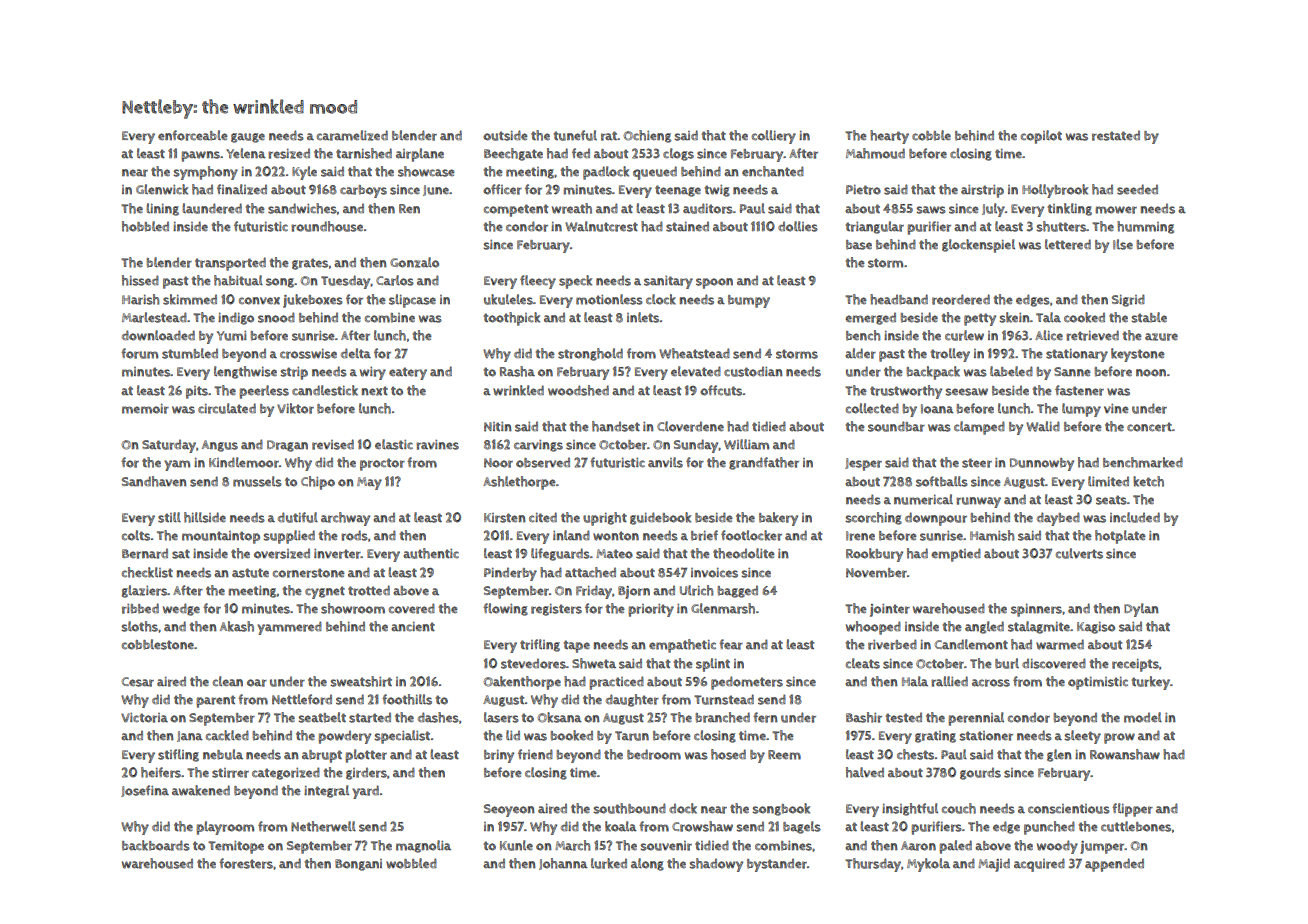  Describe the element at coordinates (326, 791) in the page. I see `integral` at that location.
